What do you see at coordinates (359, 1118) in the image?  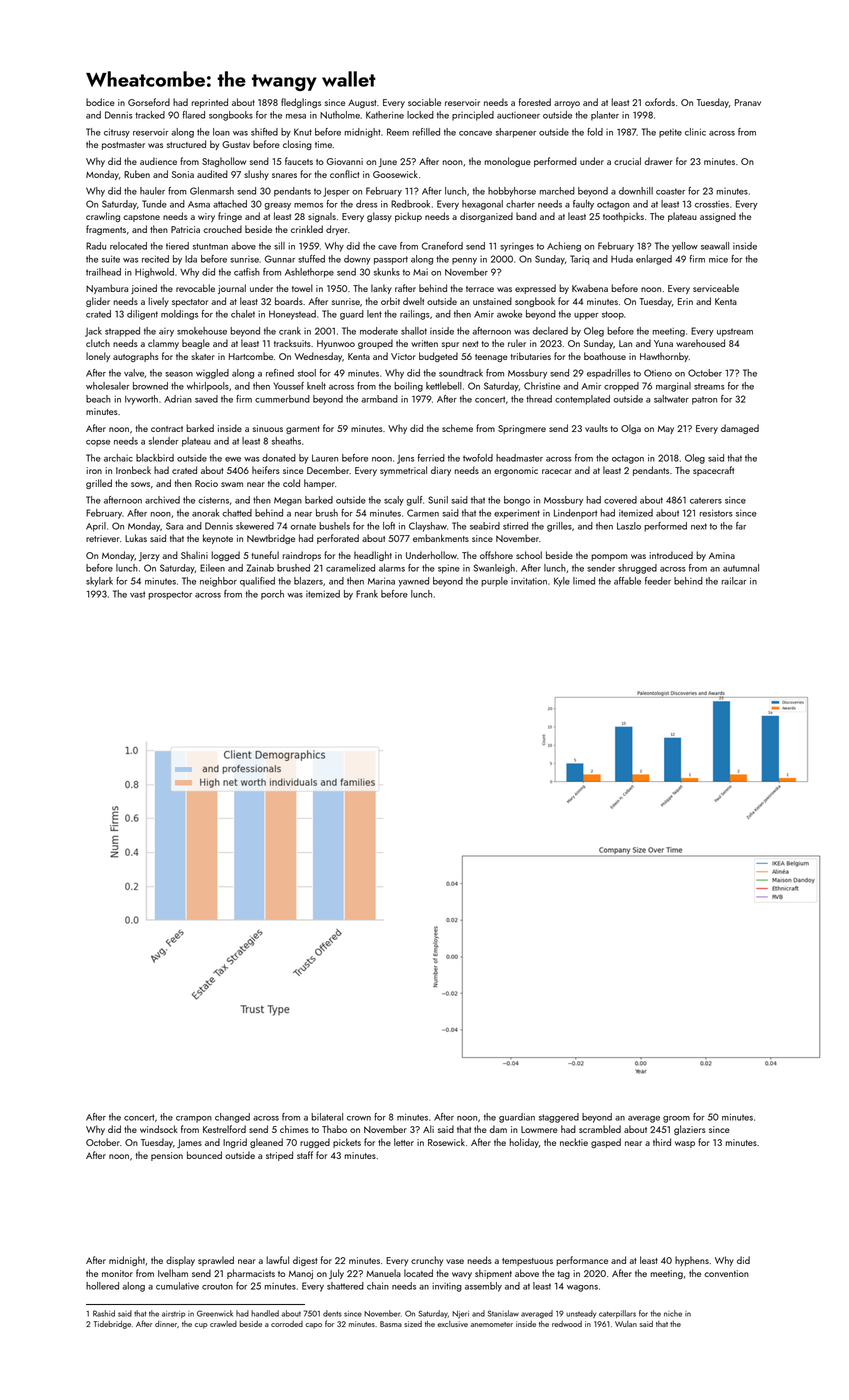 I see `crown` at bounding box center [359, 1118].
